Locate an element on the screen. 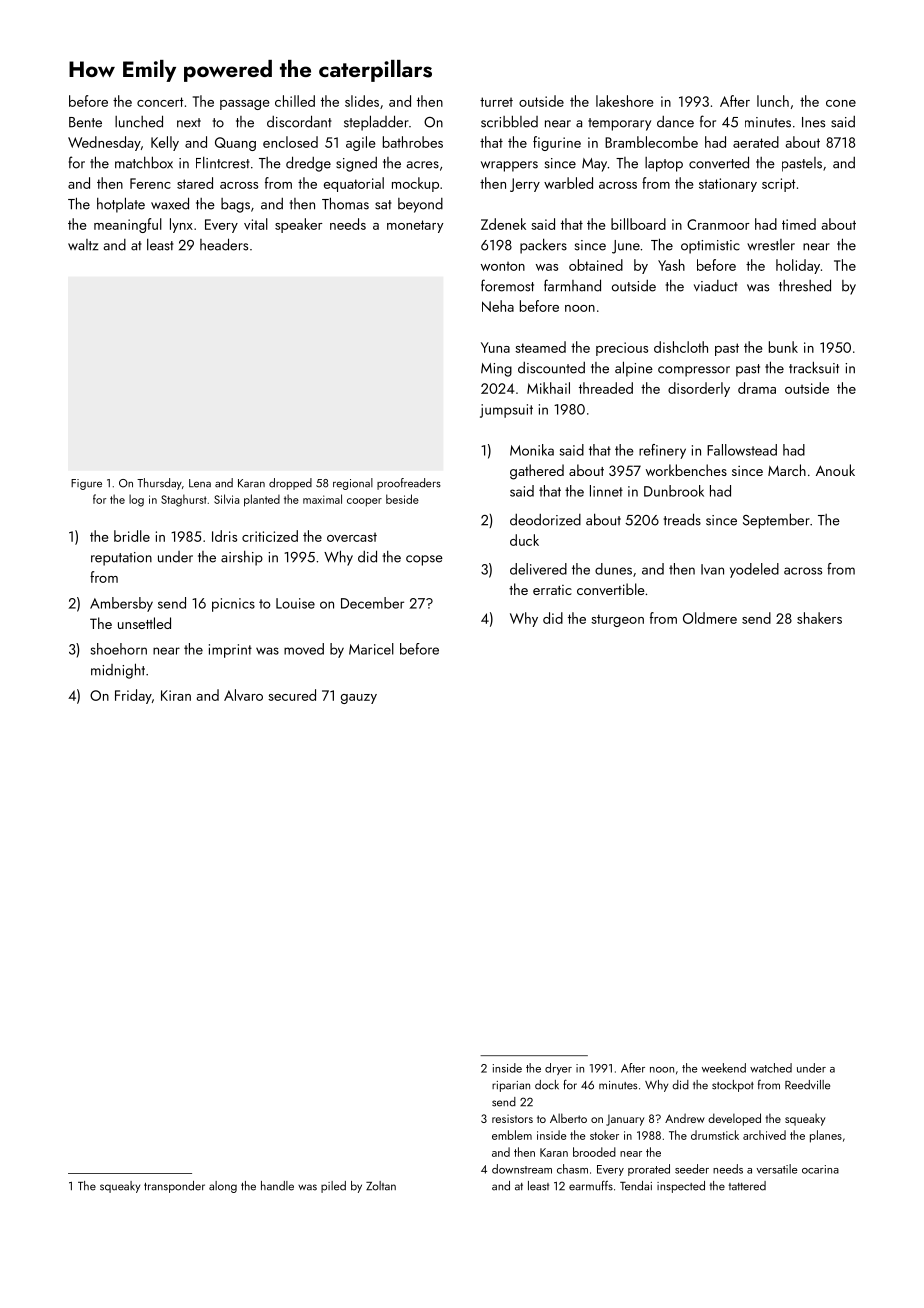  sturgeon is located at coordinates (617, 620).
